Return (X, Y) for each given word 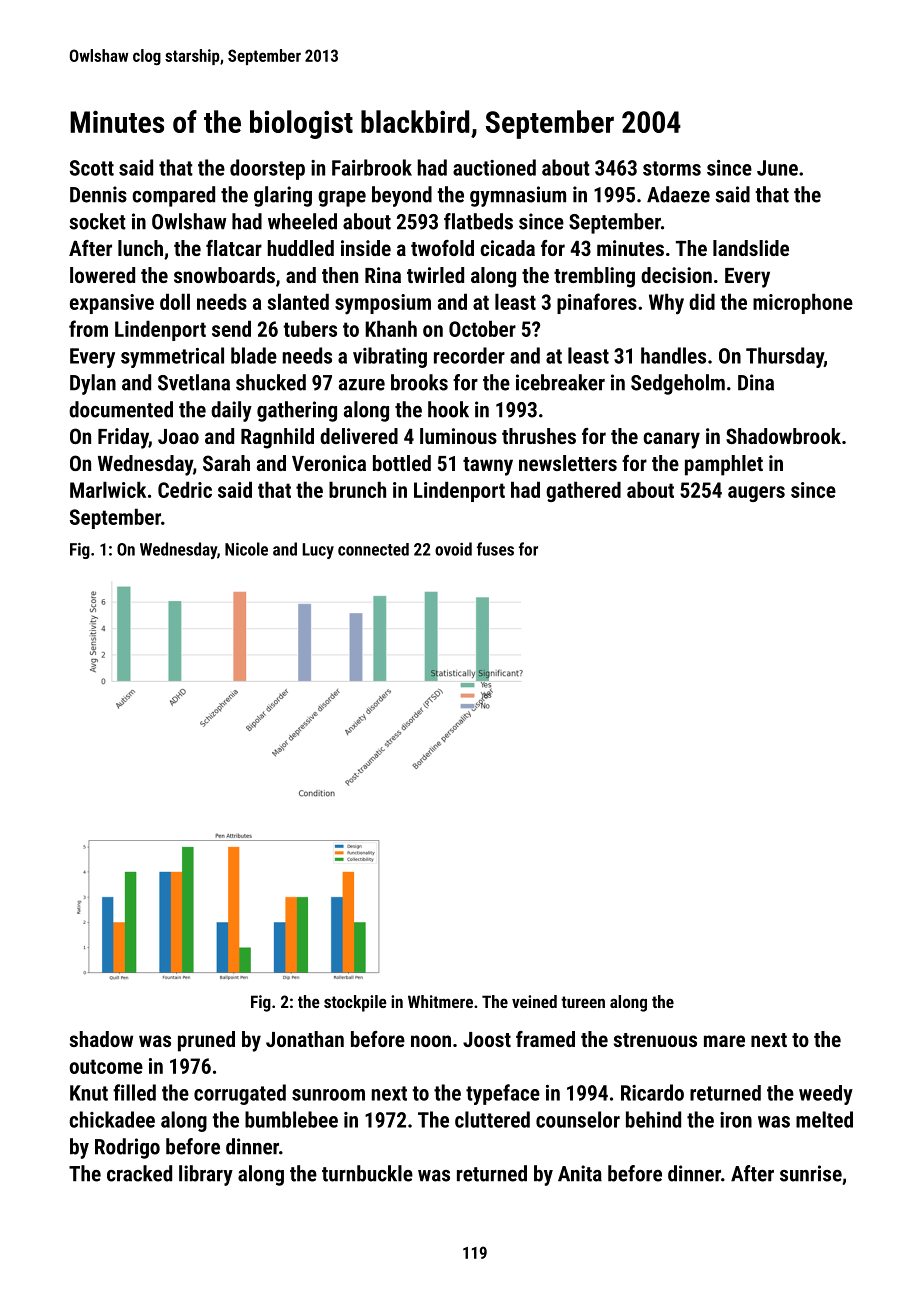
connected (373, 549)
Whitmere (440, 1001)
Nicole (246, 549)
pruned (206, 1041)
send (231, 328)
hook (448, 409)
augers (756, 494)
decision (676, 275)
